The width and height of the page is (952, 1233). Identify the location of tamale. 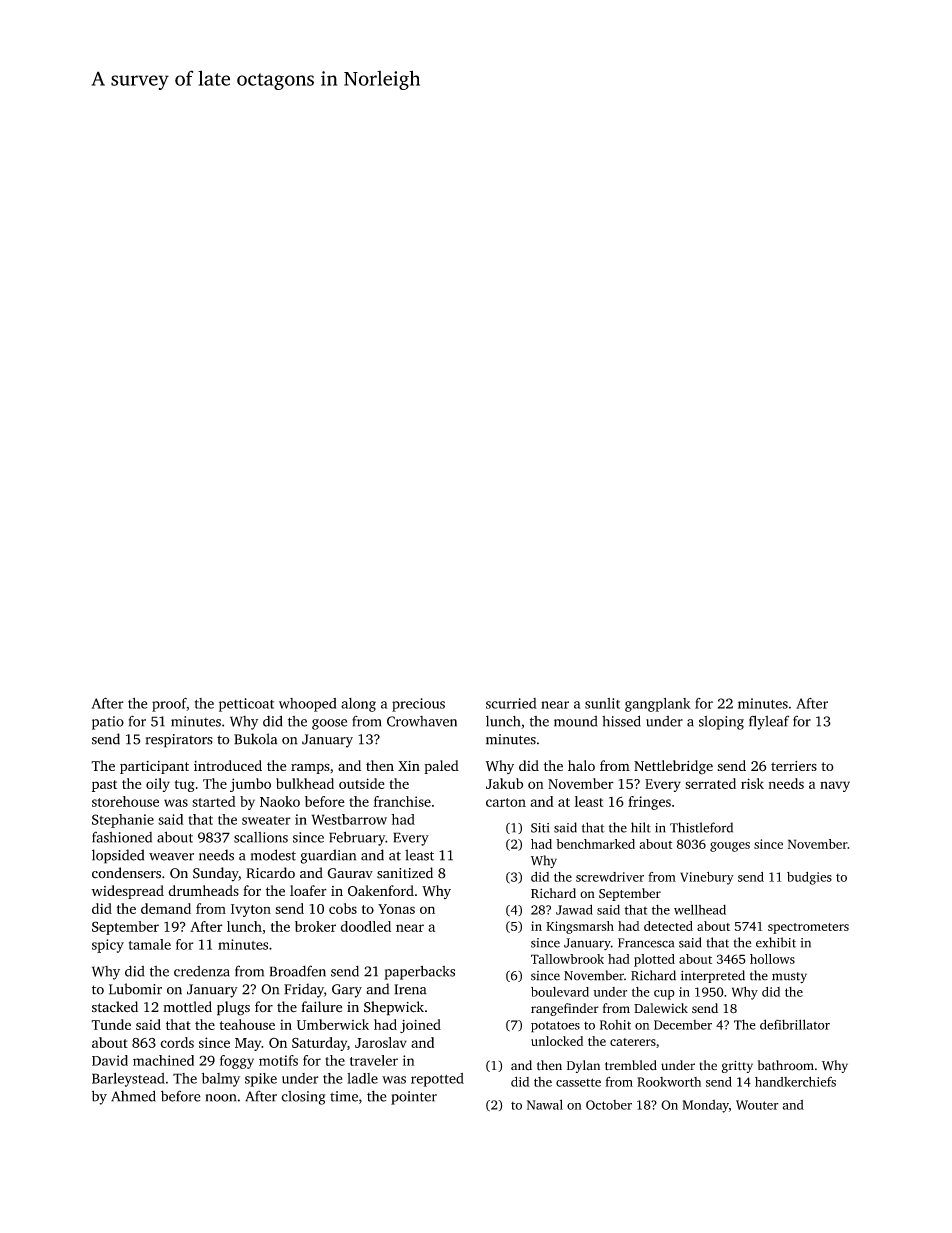
(150, 944).
